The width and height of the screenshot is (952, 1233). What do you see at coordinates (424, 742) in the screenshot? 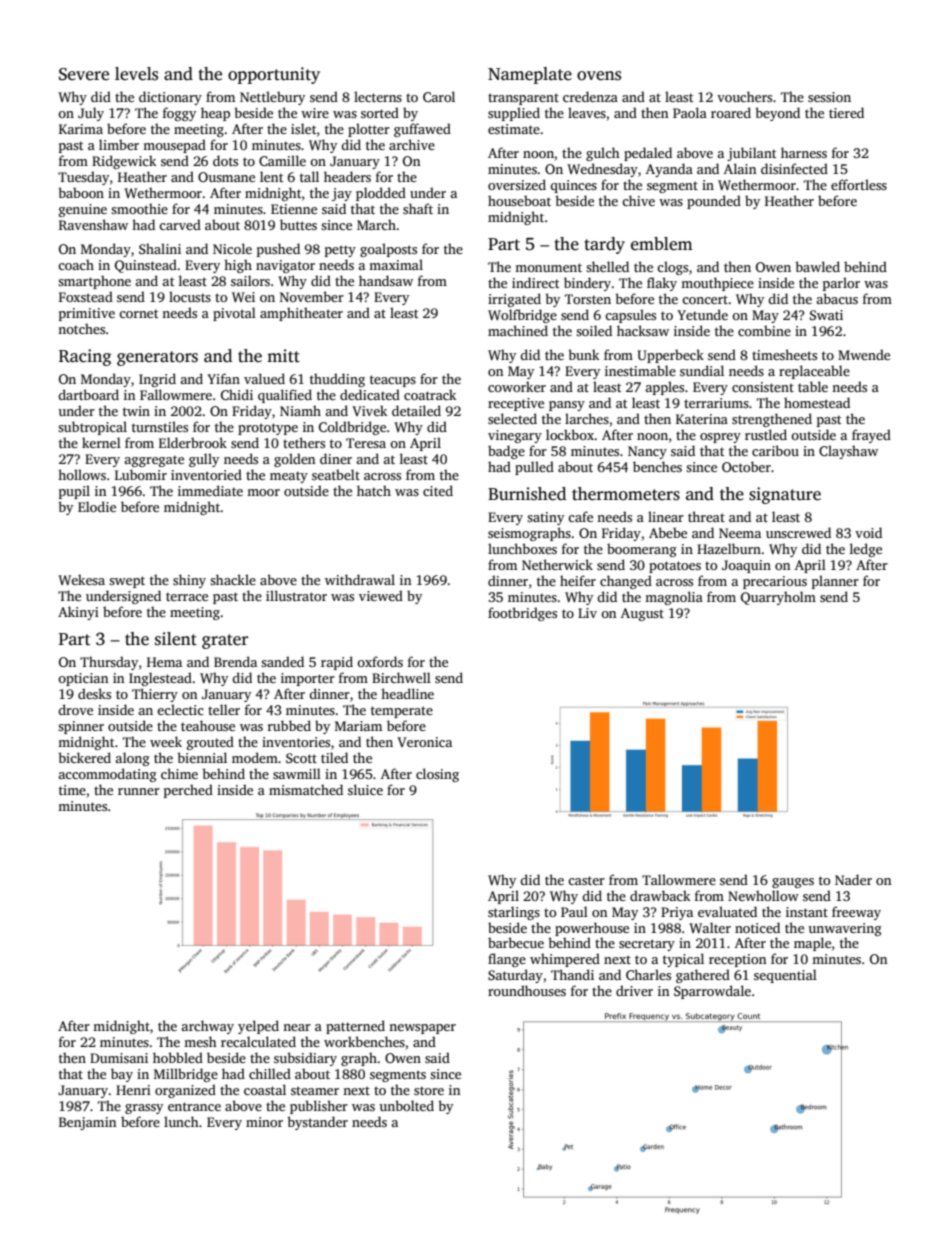
I see `Veronica` at bounding box center [424, 742].
